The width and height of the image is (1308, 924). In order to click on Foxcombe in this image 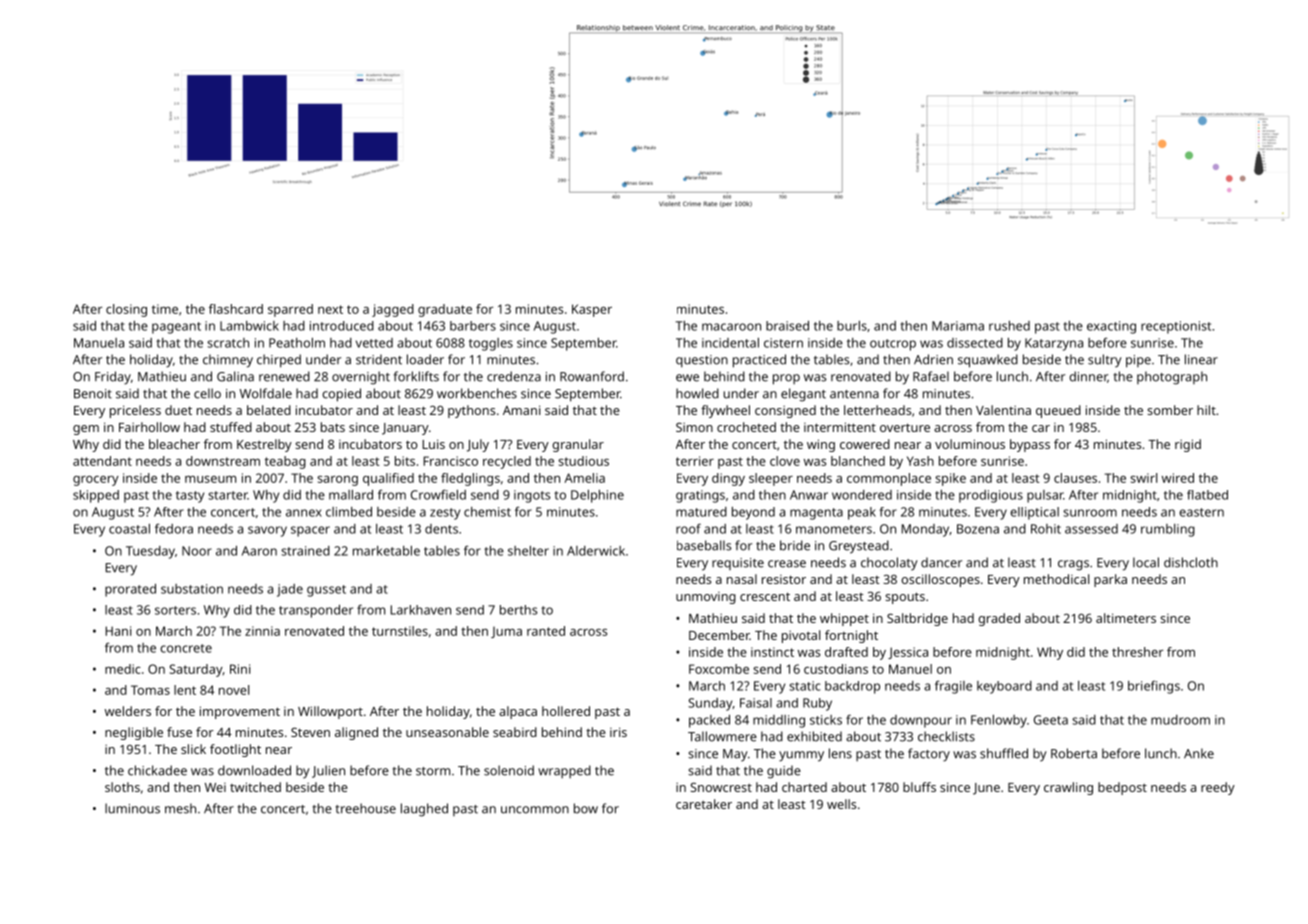, I will do `click(719, 669)`.
